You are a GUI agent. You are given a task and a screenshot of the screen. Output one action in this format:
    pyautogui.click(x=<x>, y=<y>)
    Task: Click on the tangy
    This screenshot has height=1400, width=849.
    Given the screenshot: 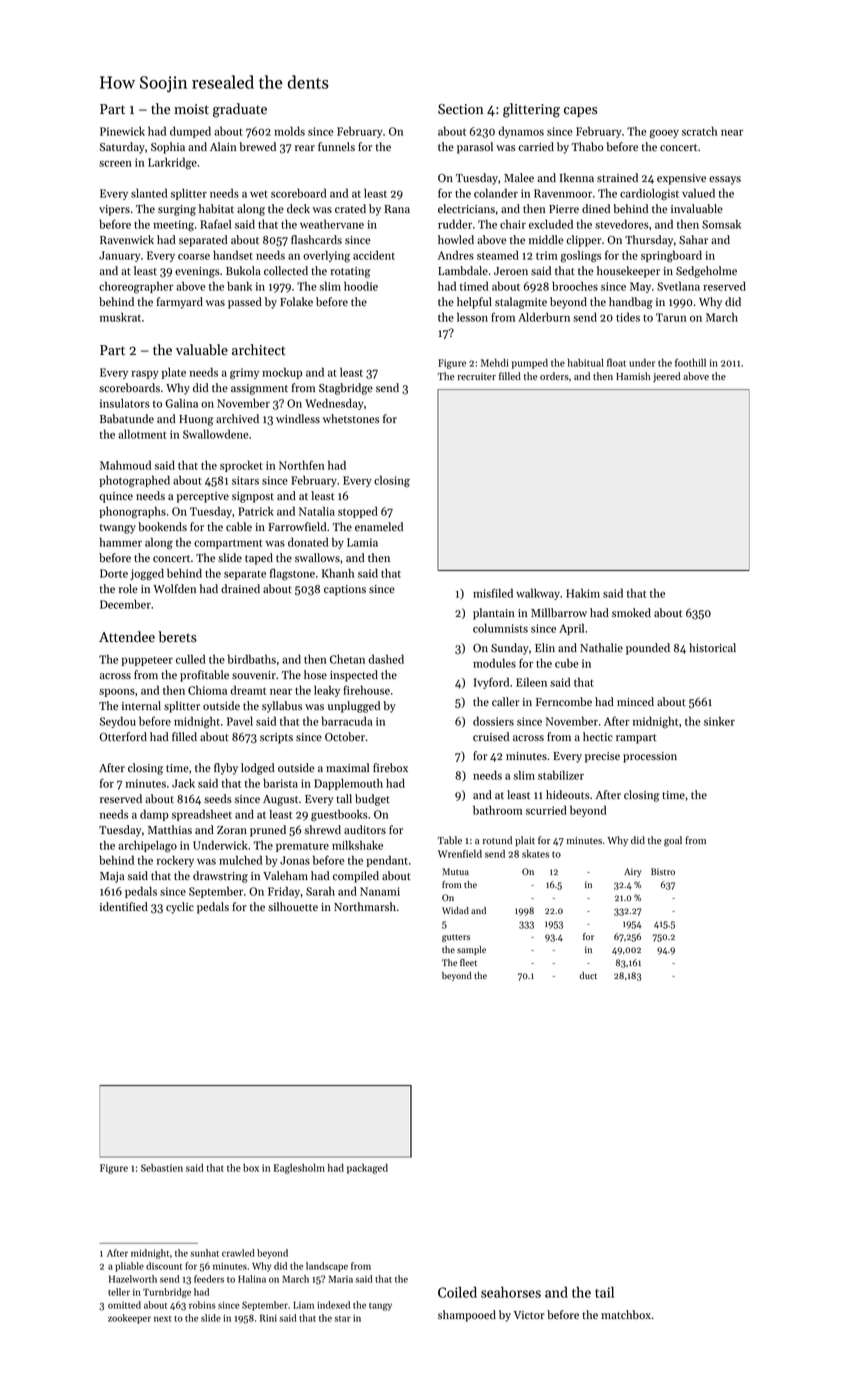 What is the action you would take?
    pyautogui.click(x=380, y=1307)
